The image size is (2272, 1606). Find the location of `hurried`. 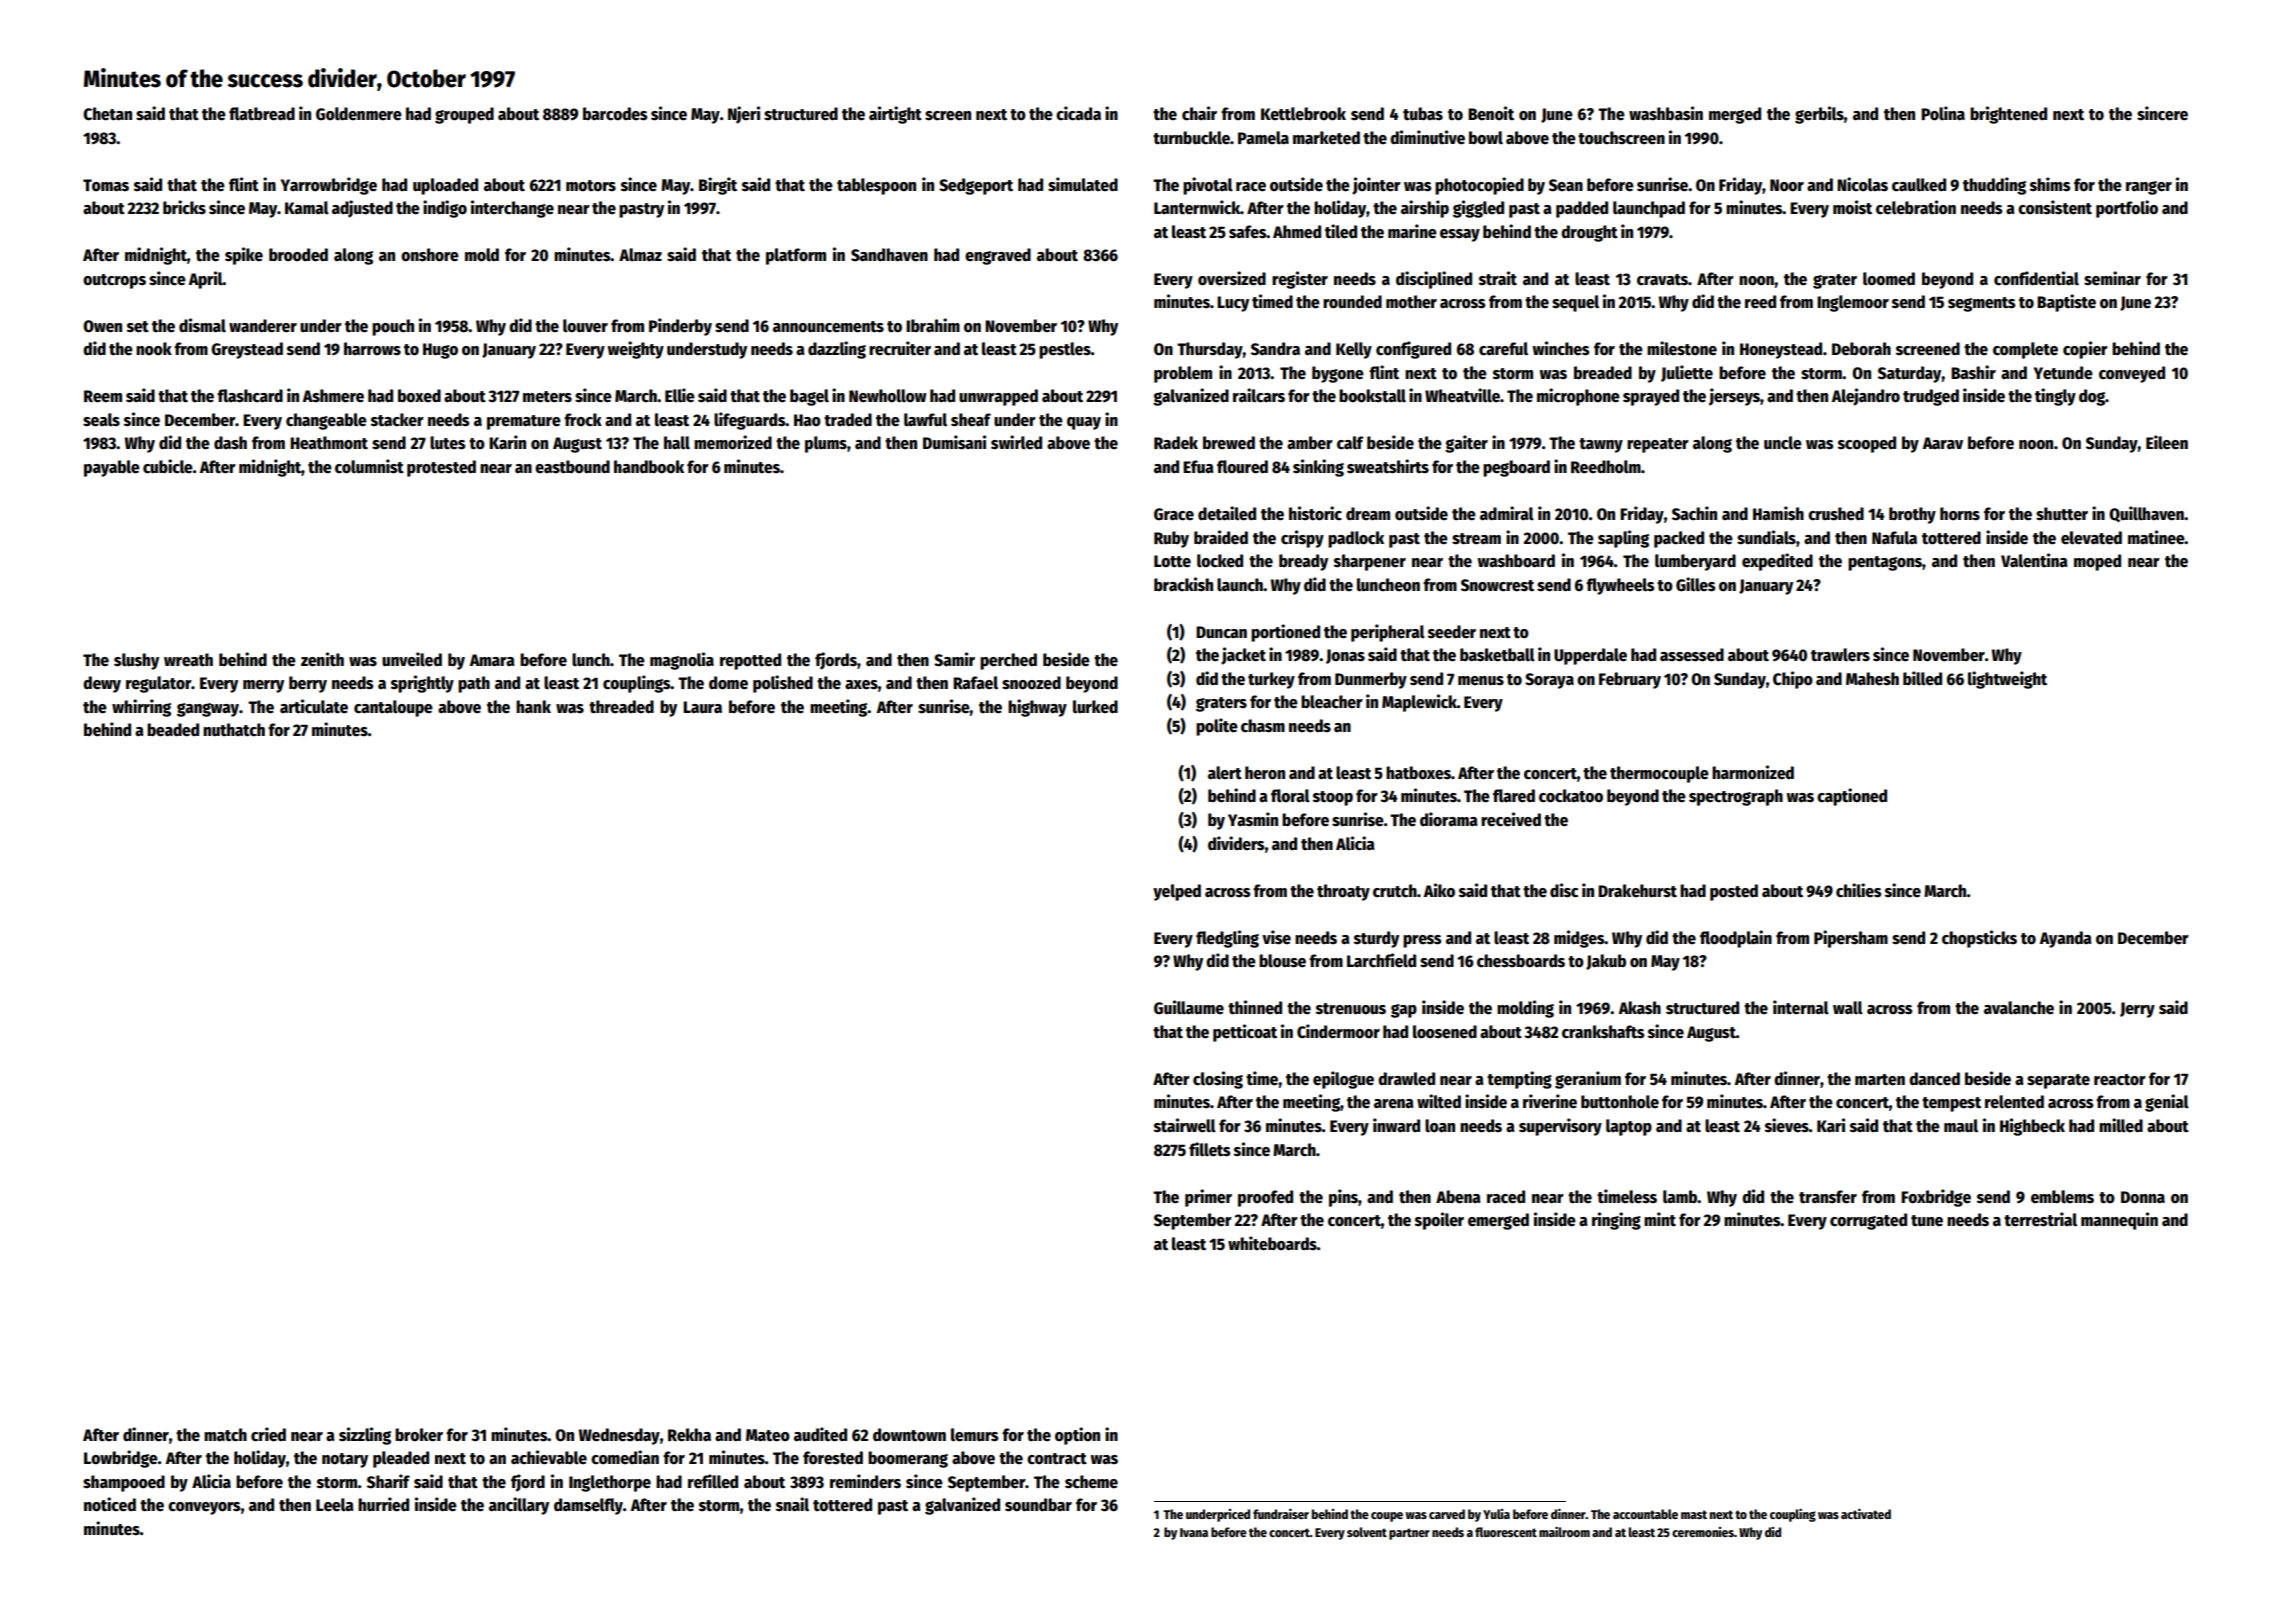

hurried is located at coordinates (383, 1504).
